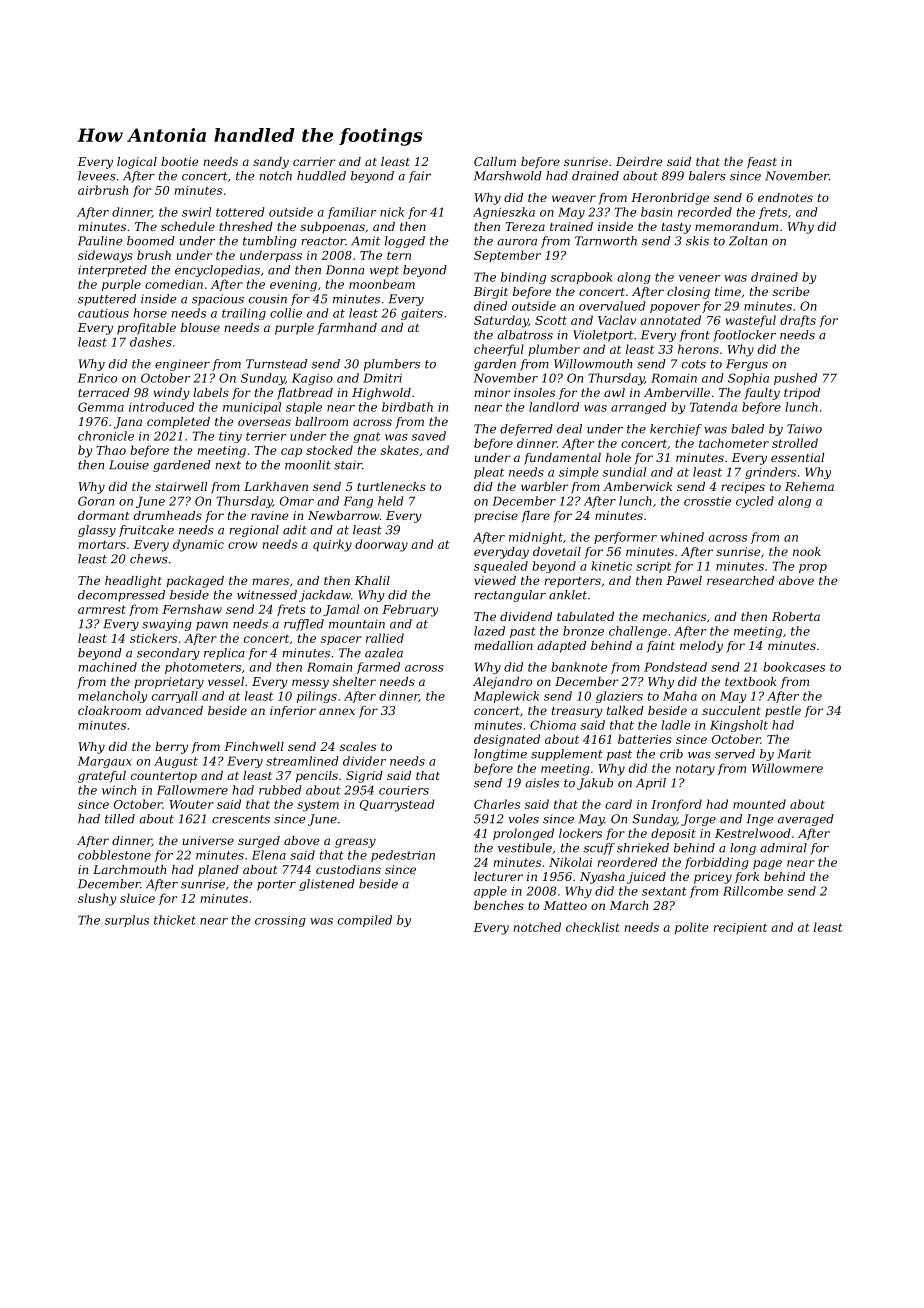  I want to click on bootie, so click(180, 161).
